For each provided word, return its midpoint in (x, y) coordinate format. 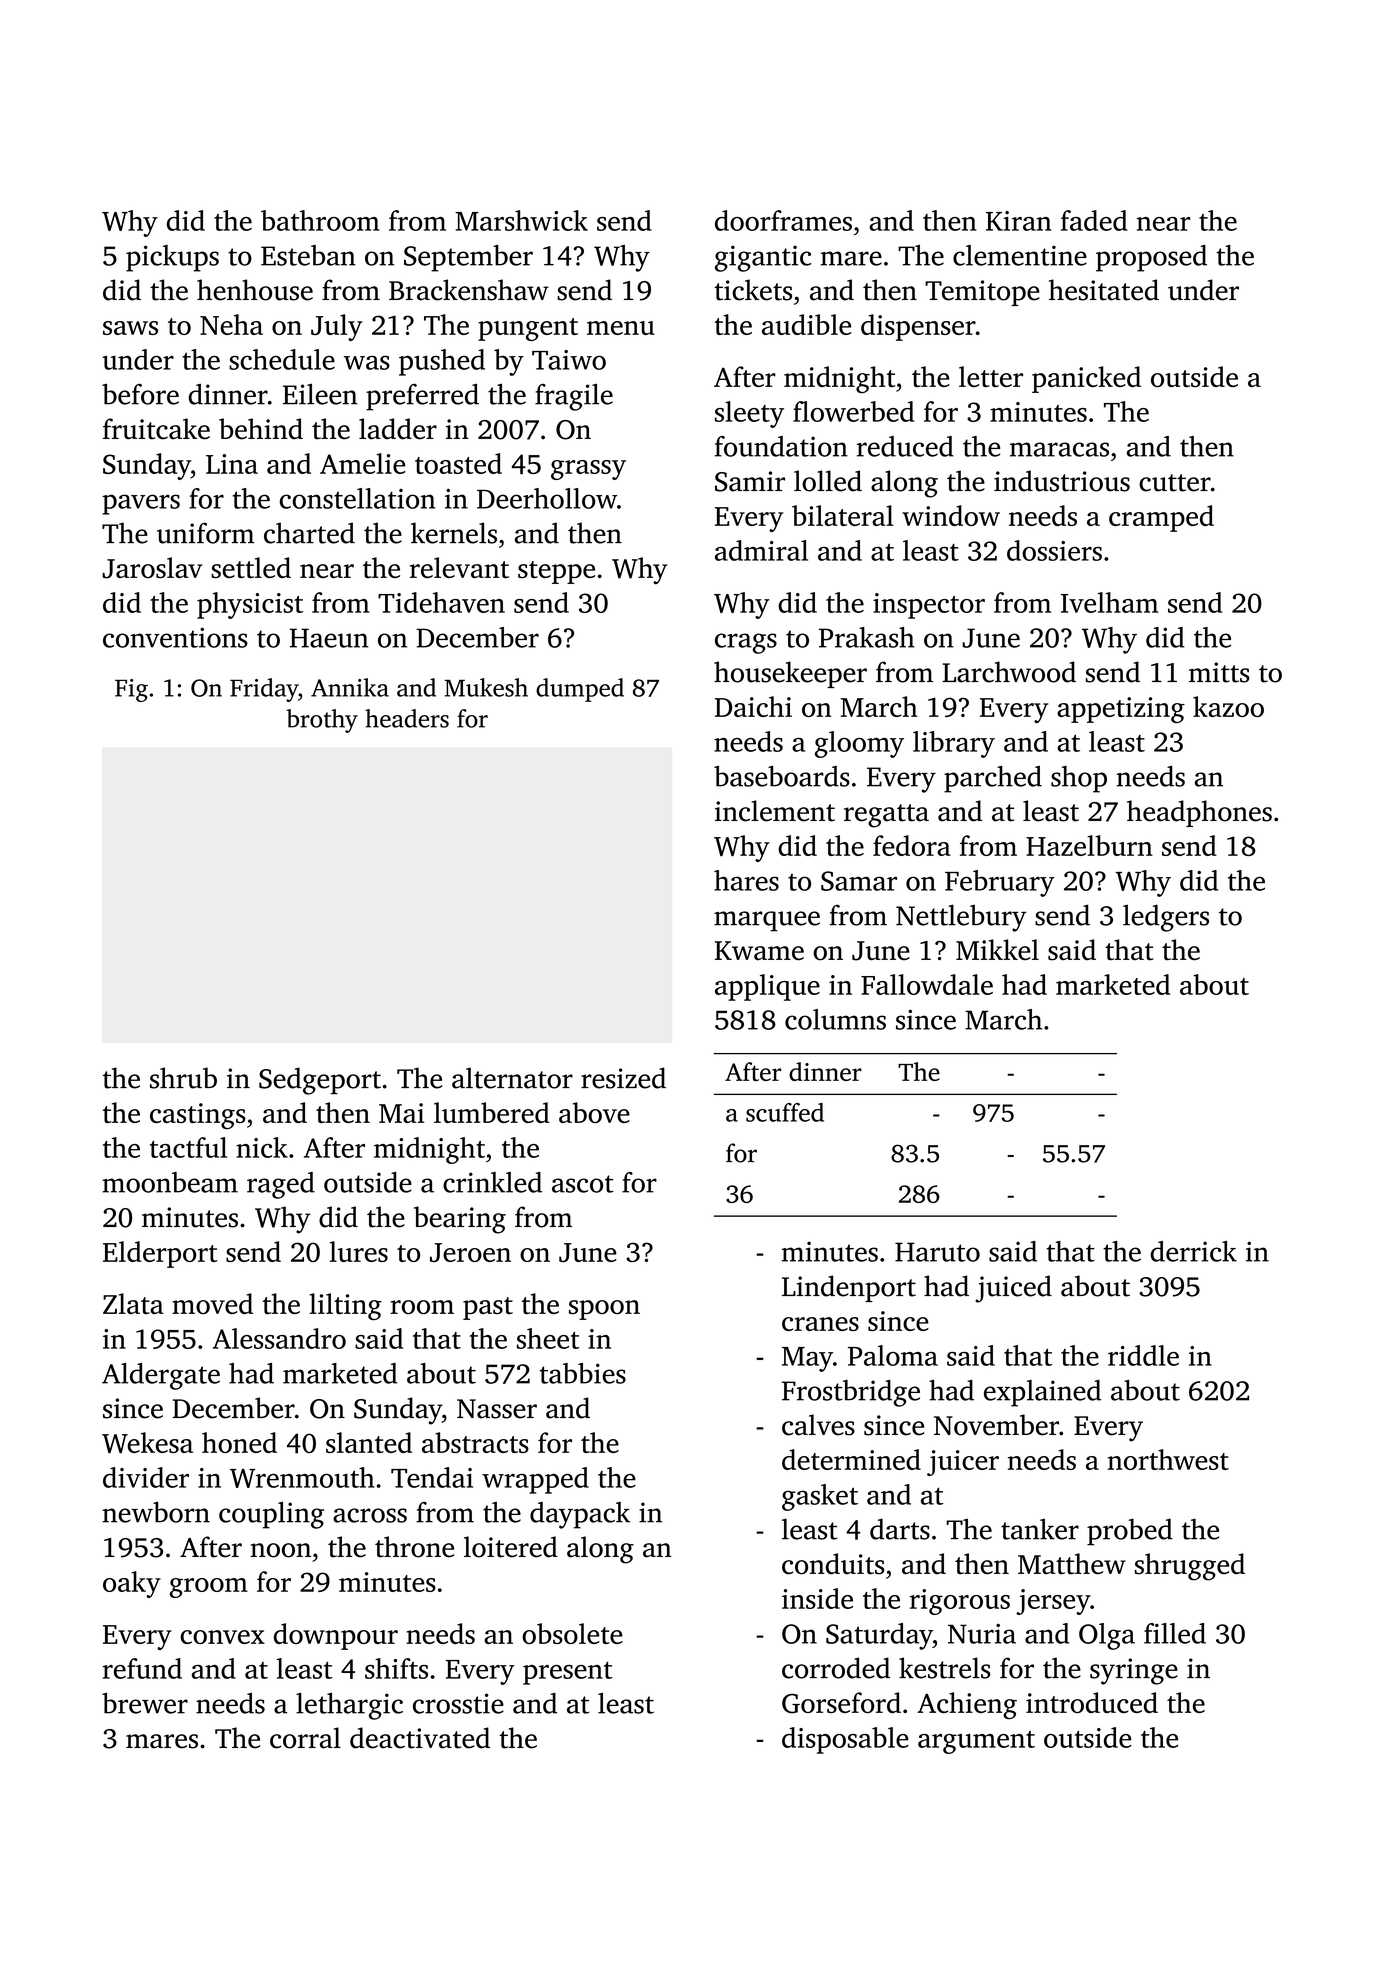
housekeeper (790, 674)
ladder (398, 429)
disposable (845, 1740)
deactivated (420, 1738)
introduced (1092, 1702)
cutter (1175, 483)
